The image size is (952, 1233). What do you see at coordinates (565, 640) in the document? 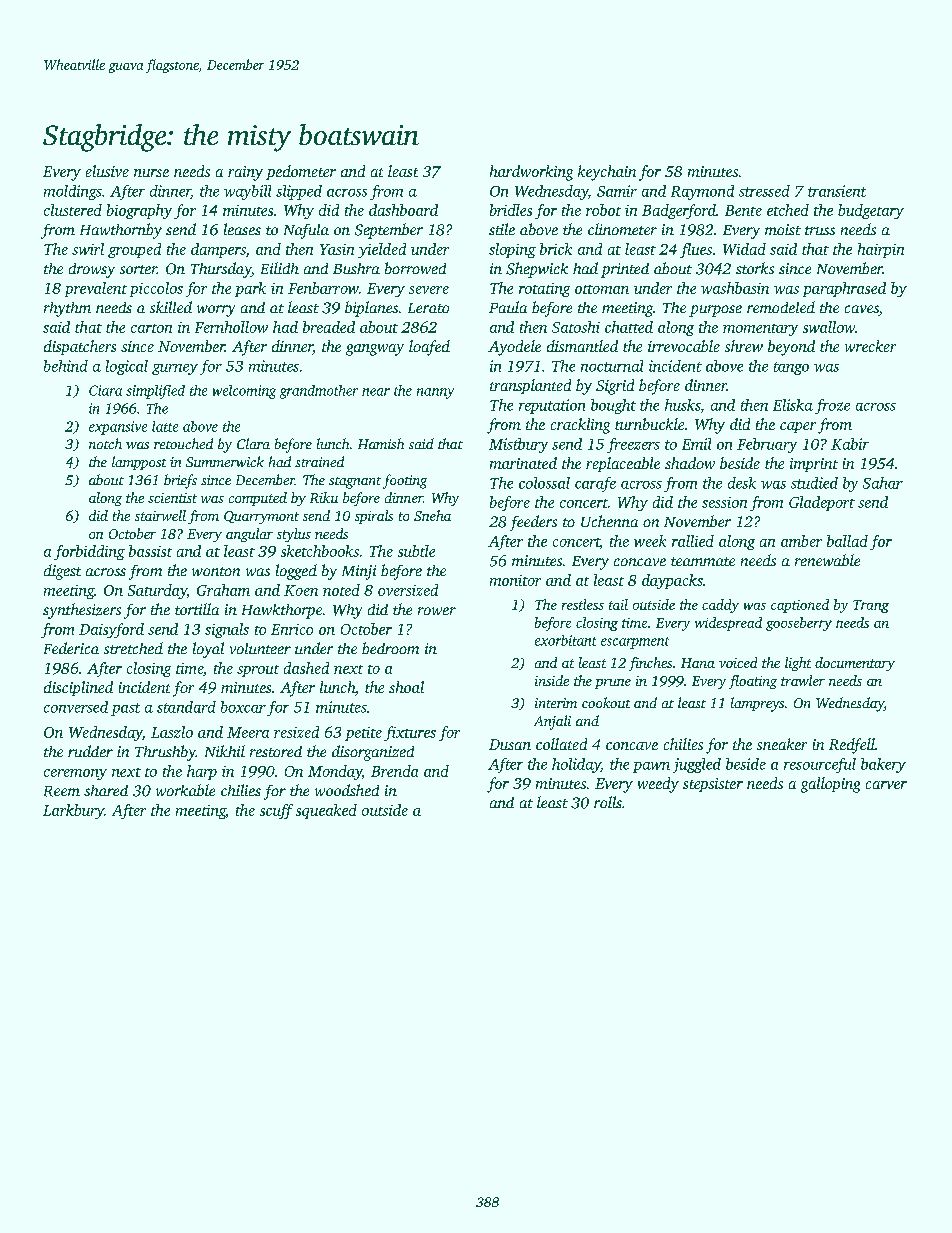
I see `exorbitant` at bounding box center [565, 640].
